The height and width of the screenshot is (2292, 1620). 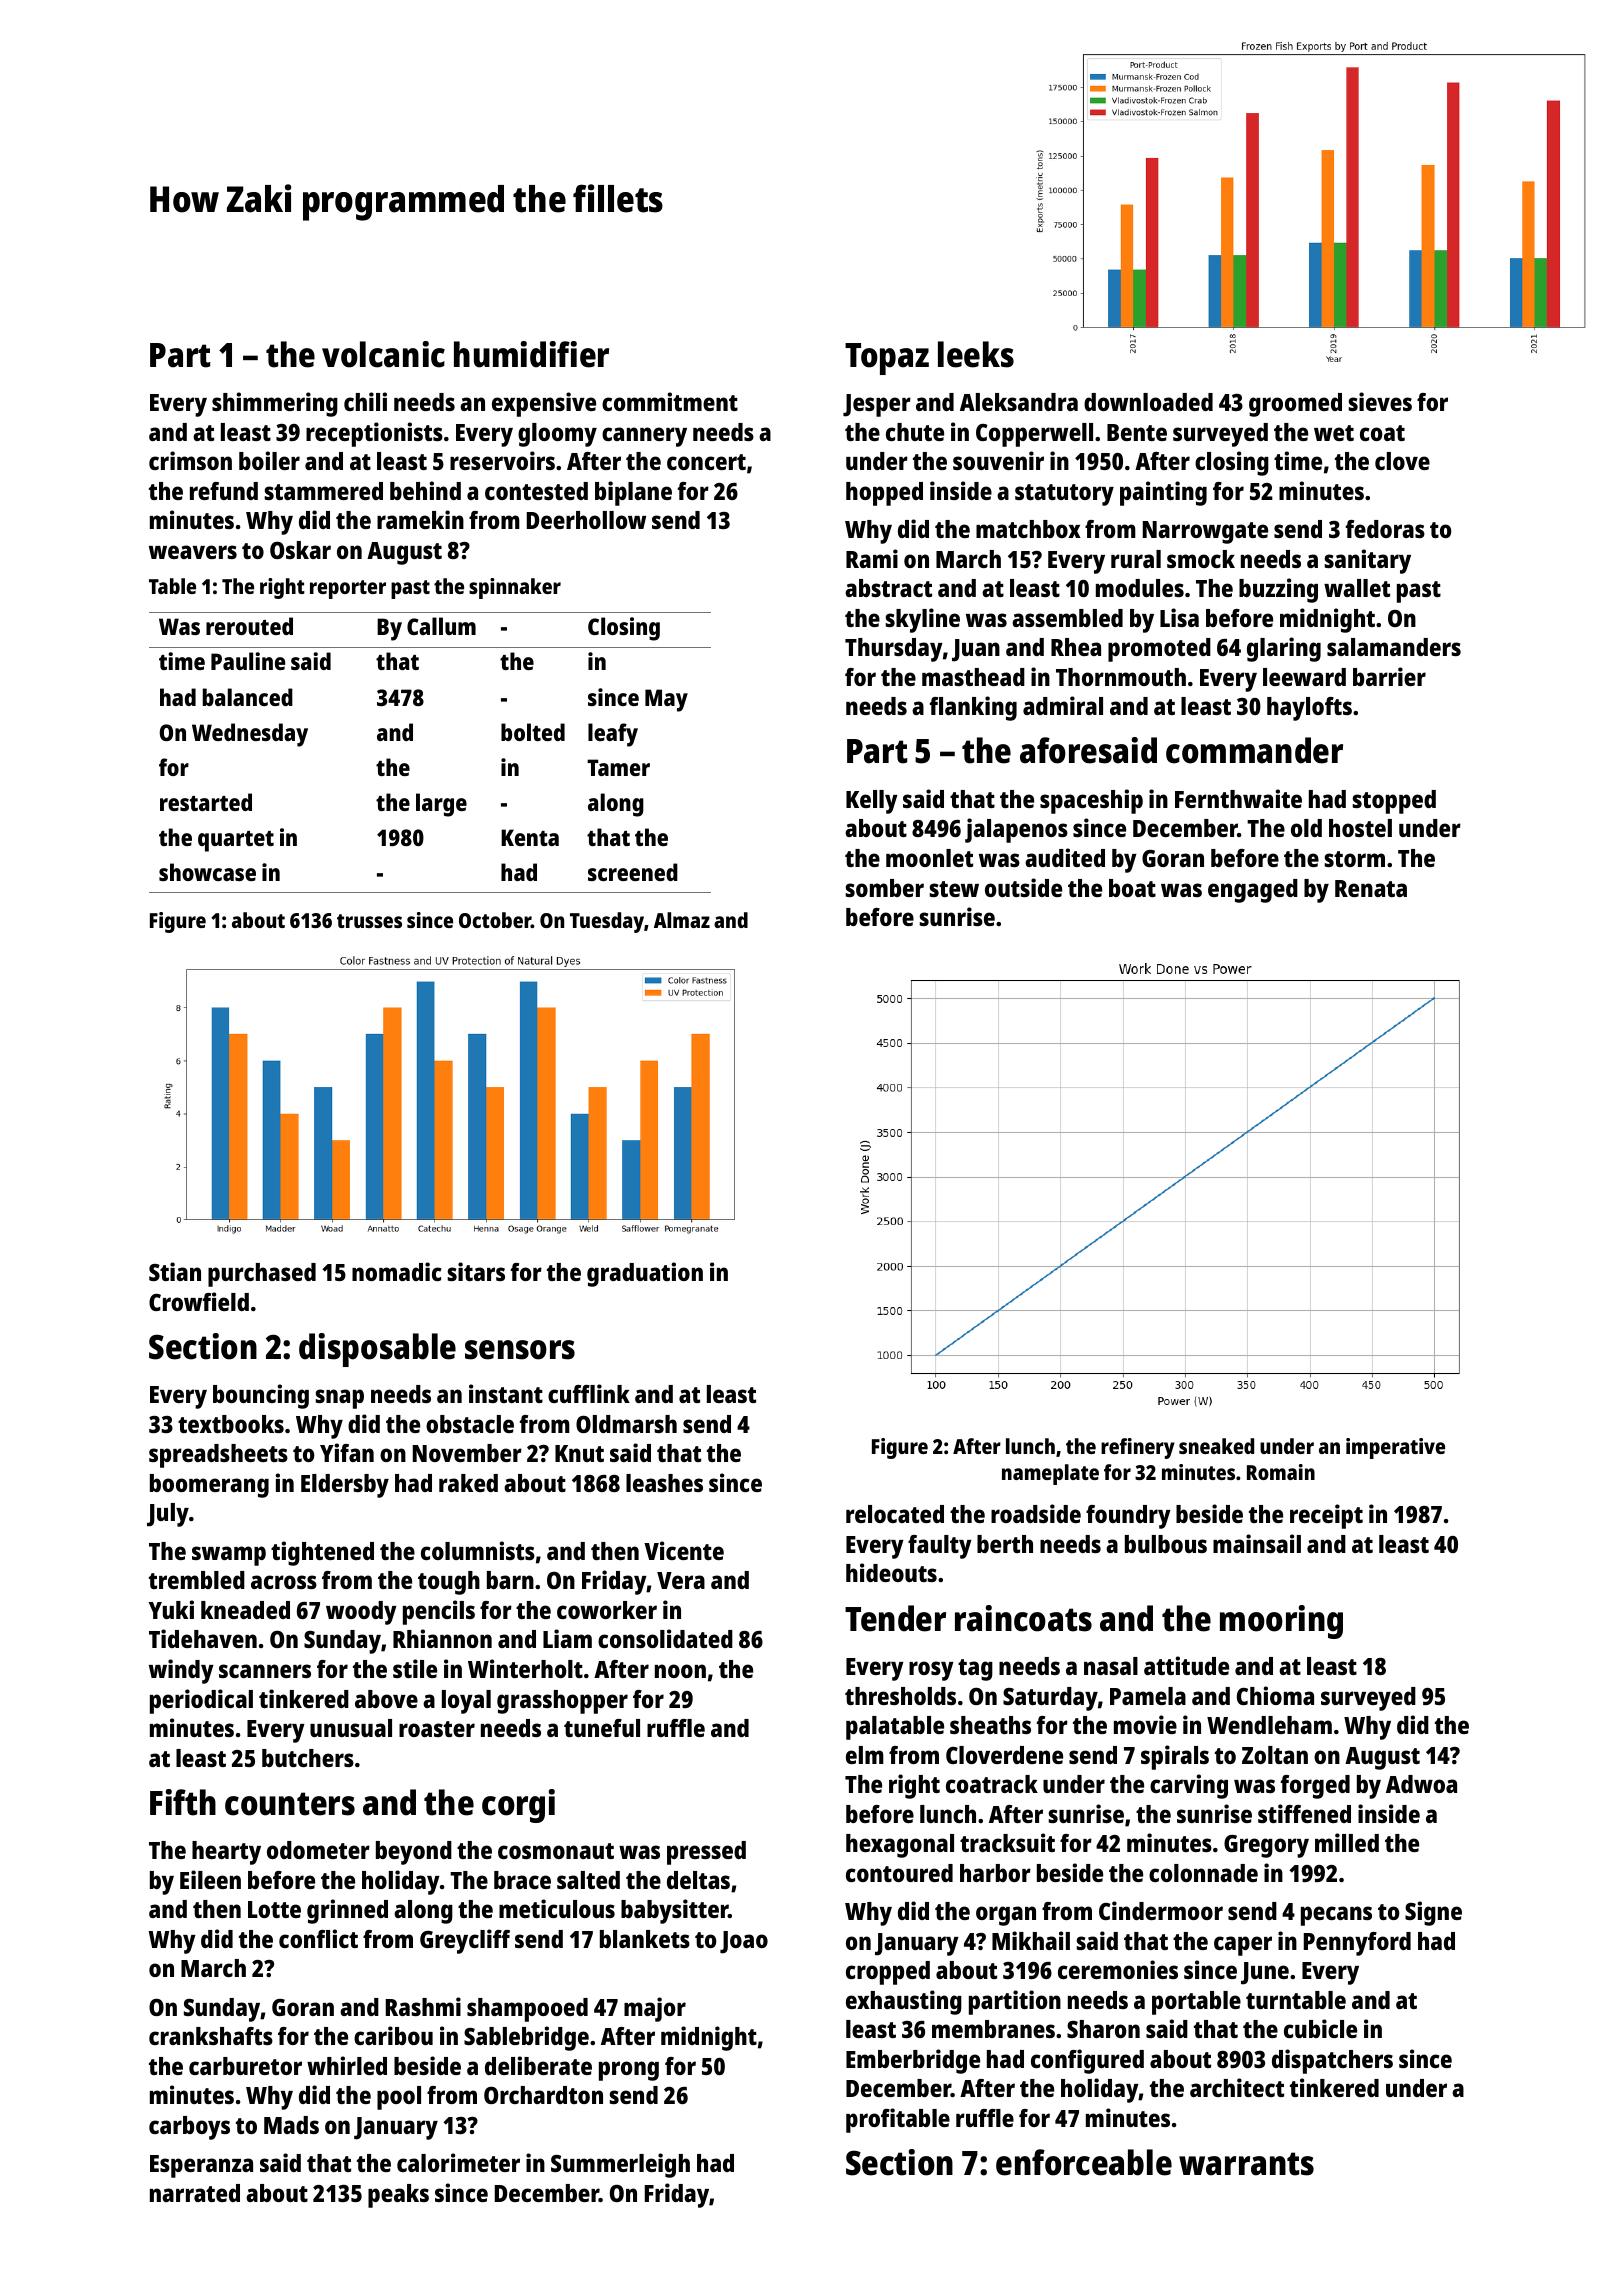 What do you see at coordinates (706, 462) in the screenshot?
I see `concert` at bounding box center [706, 462].
